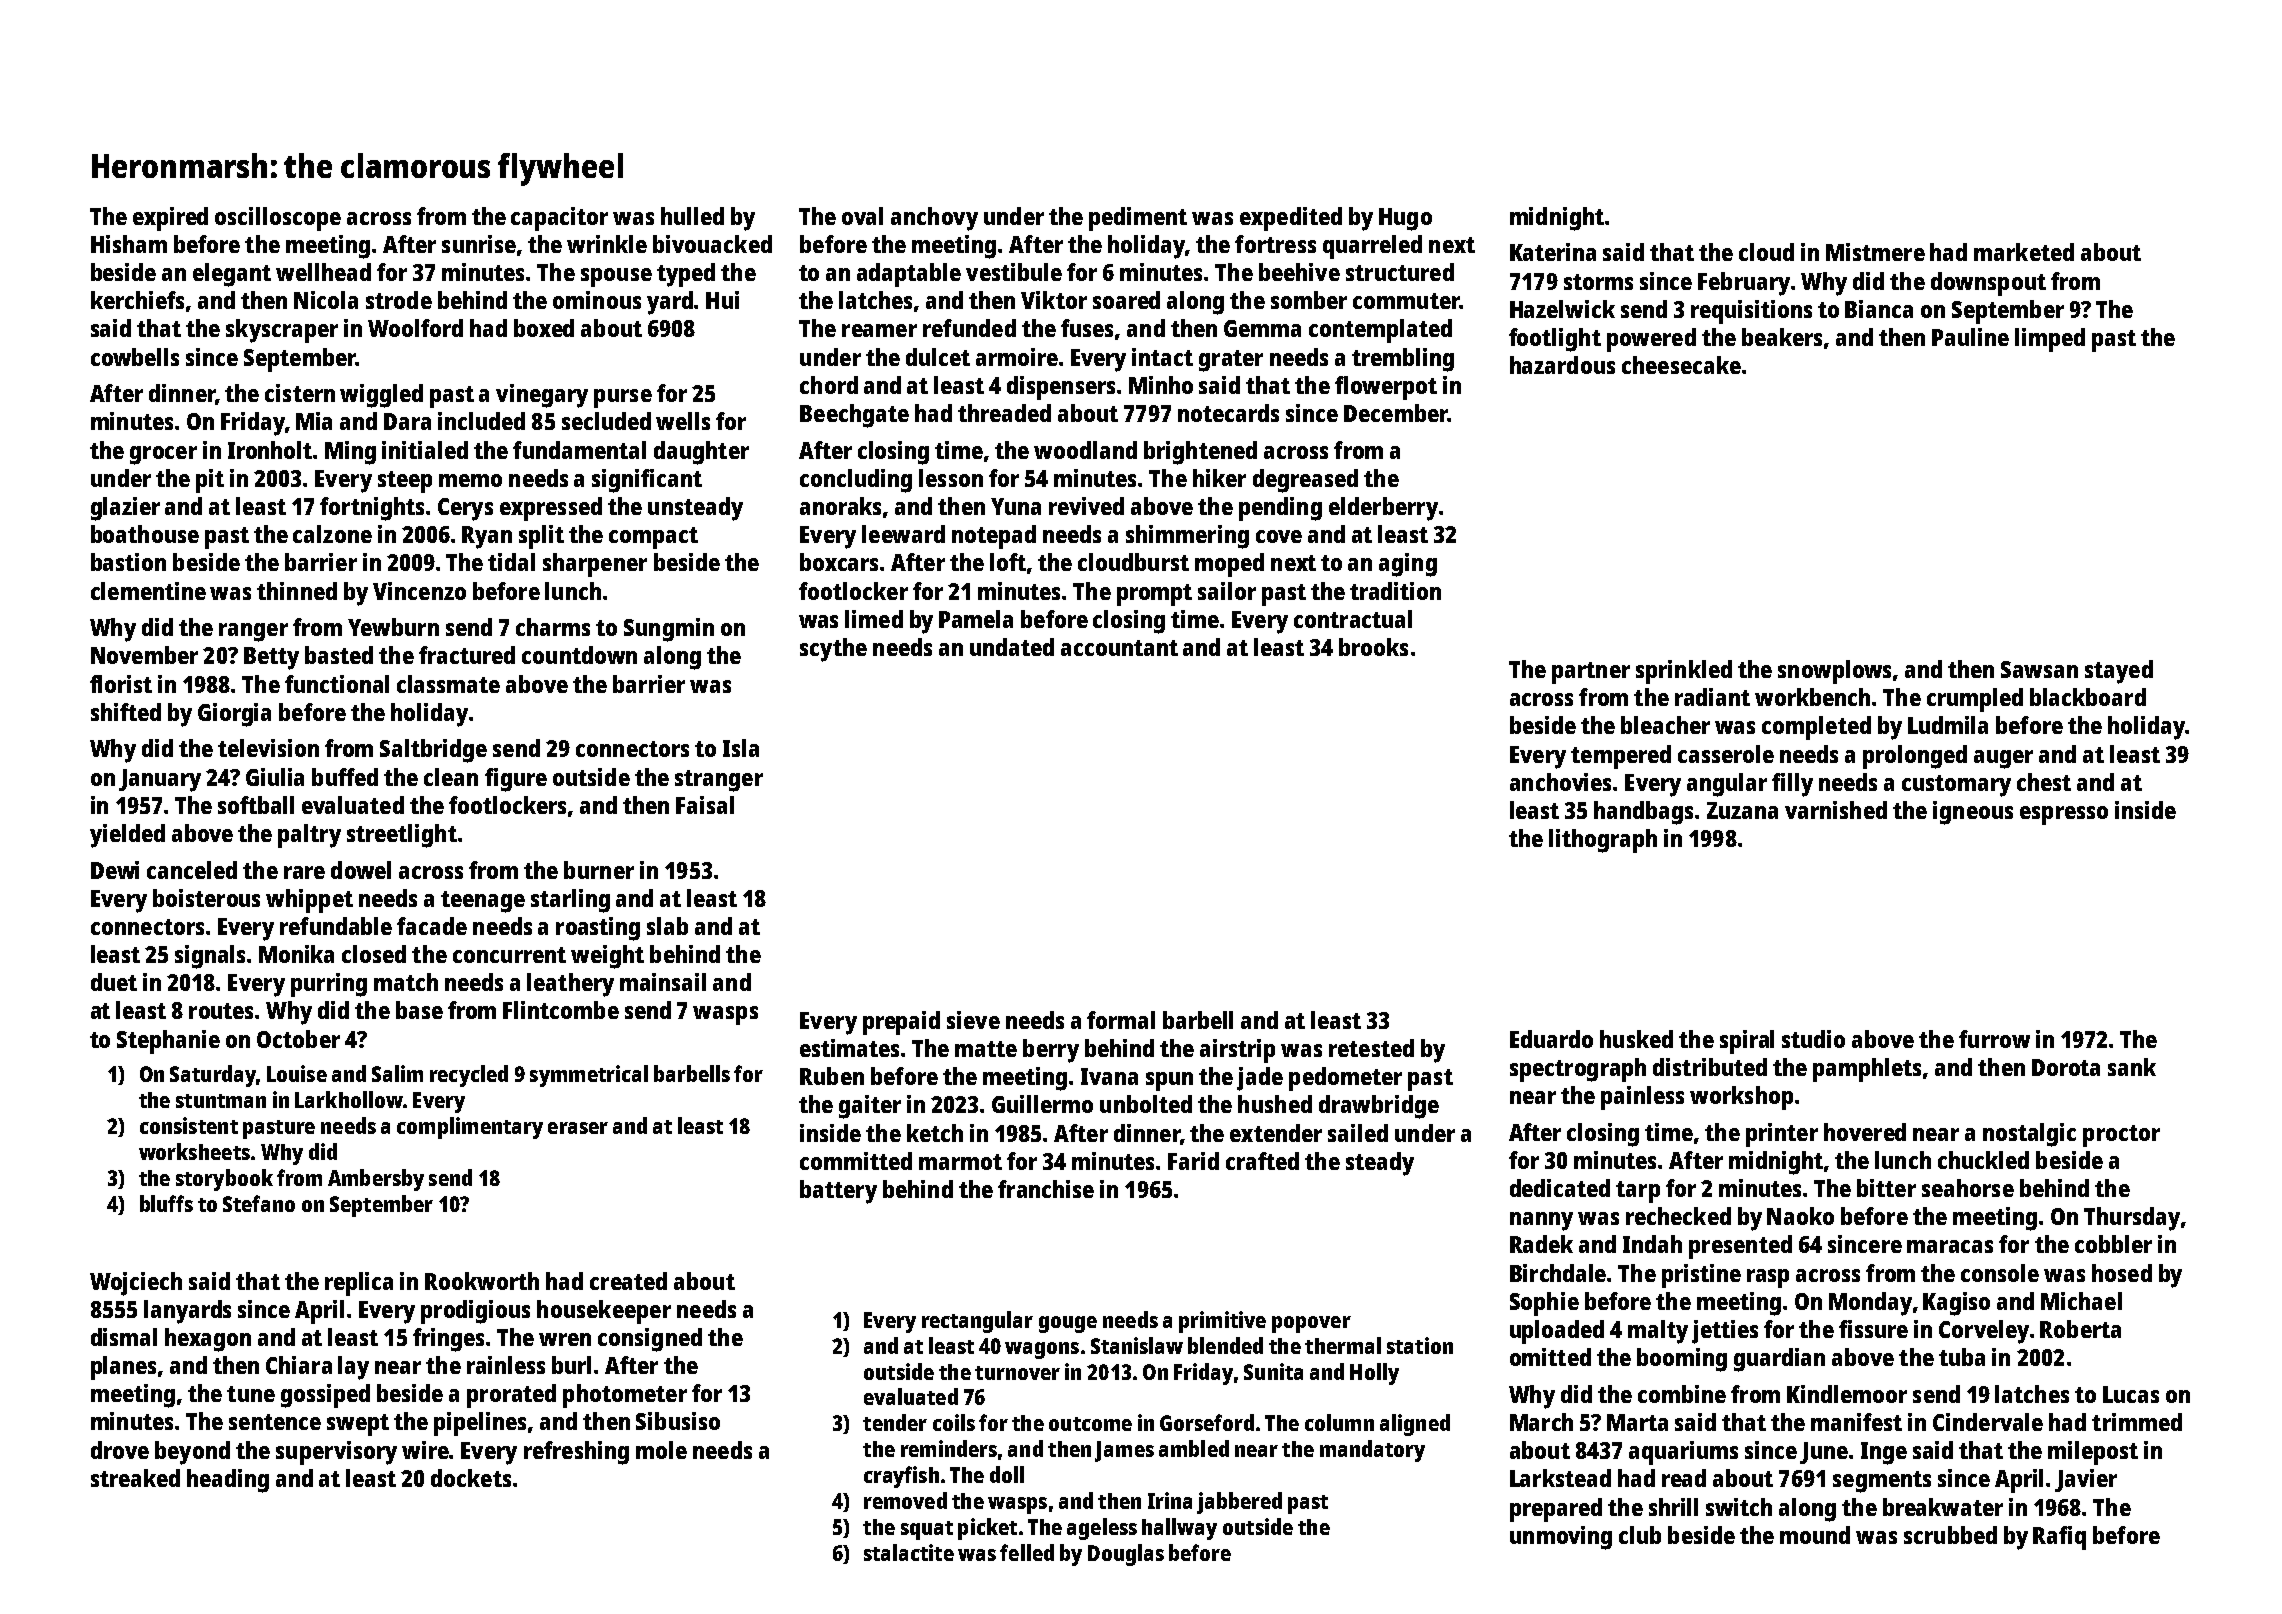  Describe the element at coordinates (1405, 219) in the page. I see `Hugo` at that location.
